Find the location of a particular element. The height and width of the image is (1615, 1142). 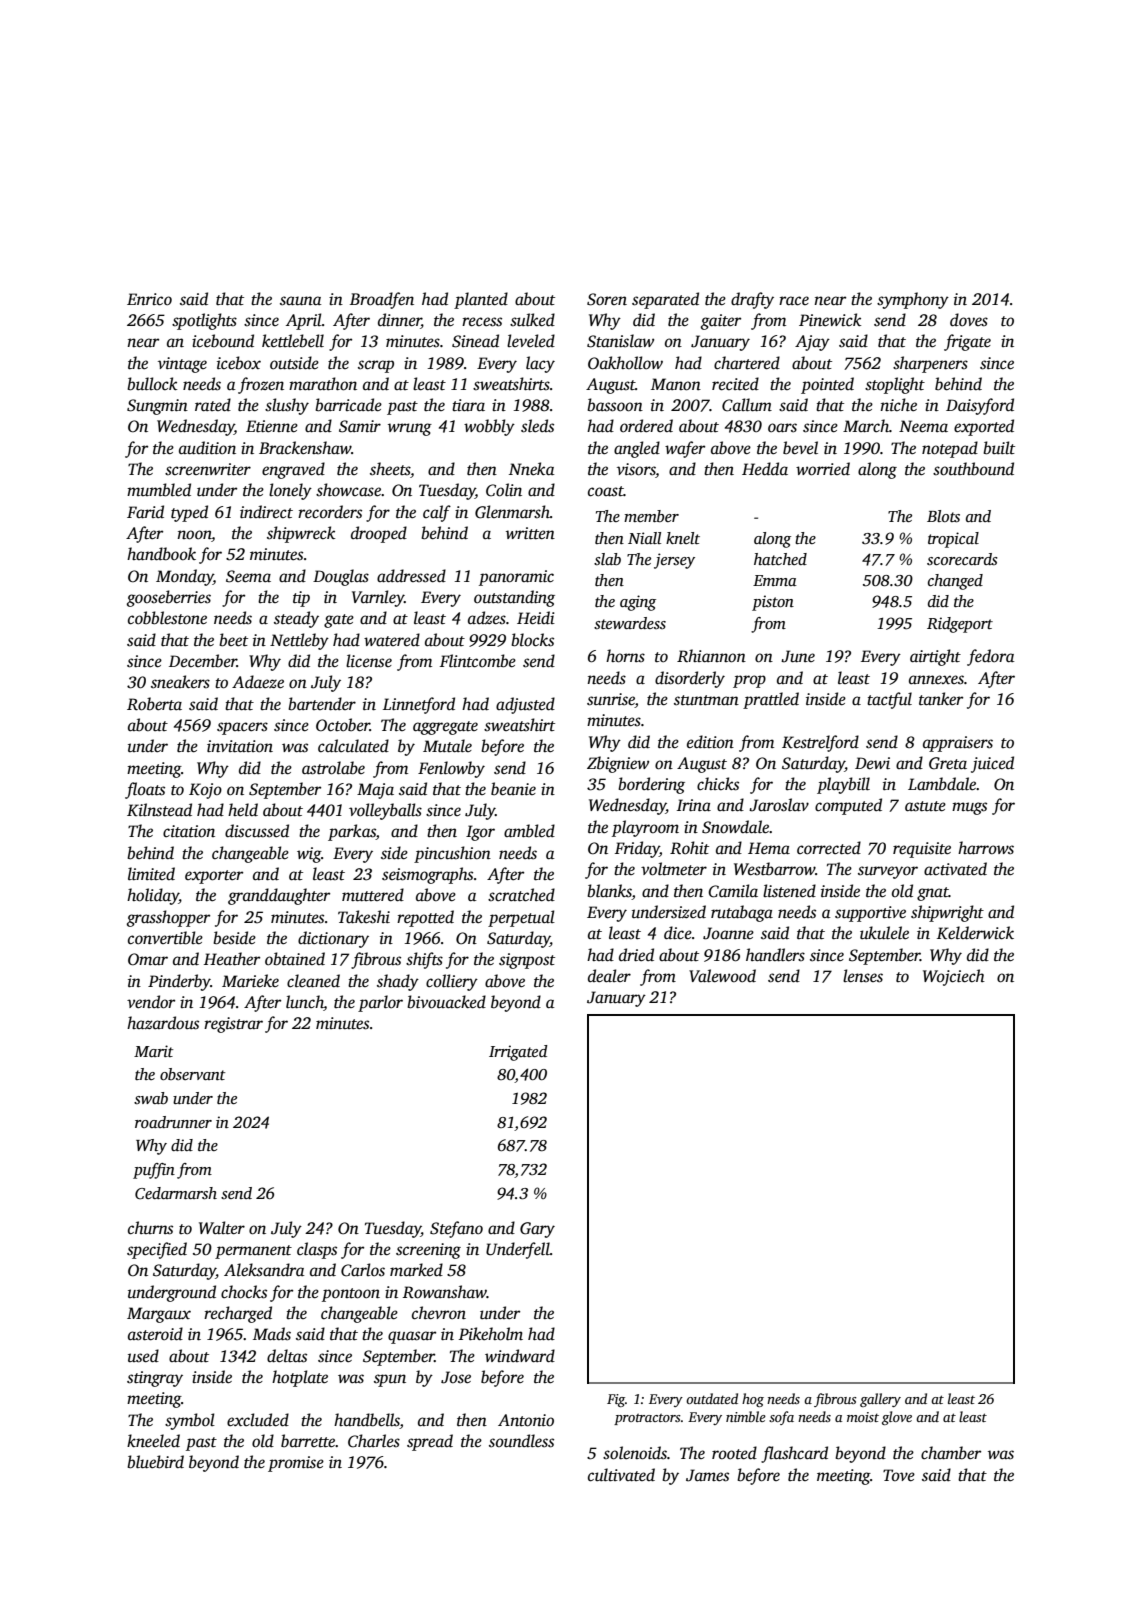

Ridgeport is located at coordinates (960, 625).
